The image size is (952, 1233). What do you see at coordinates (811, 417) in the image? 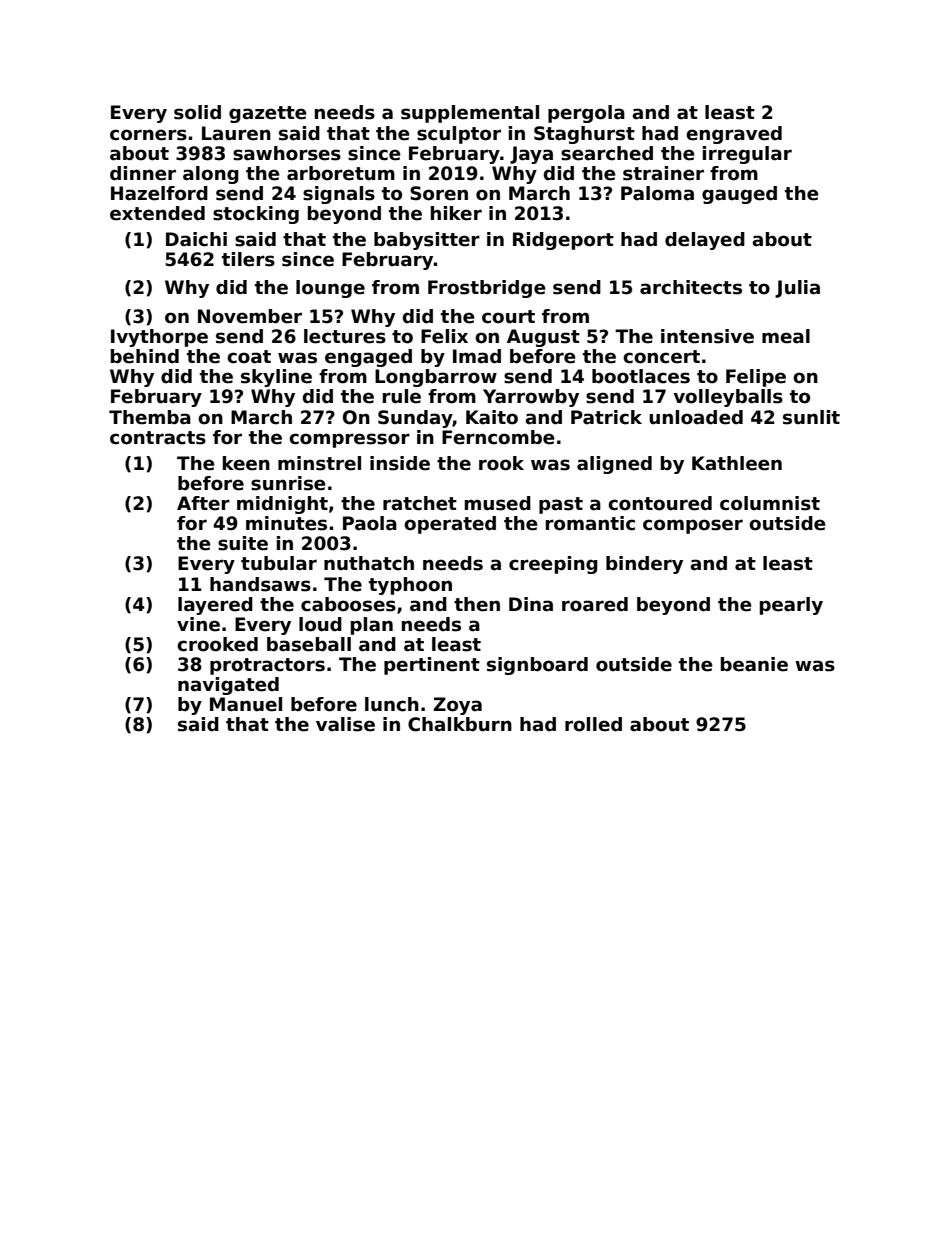
I see `sunlit` at bounding box center [811, 417].
